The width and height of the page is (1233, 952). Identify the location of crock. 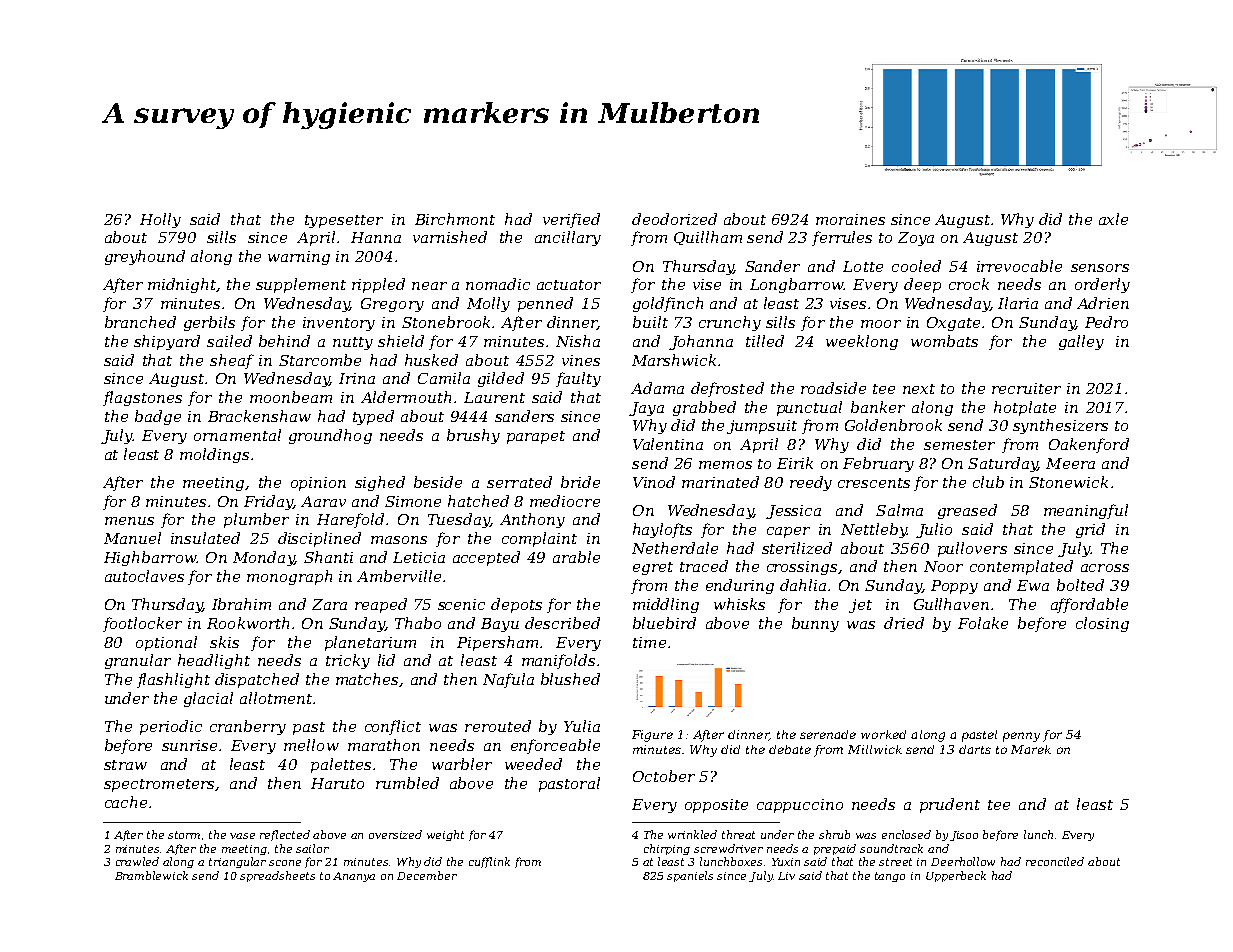
(969, 284).
